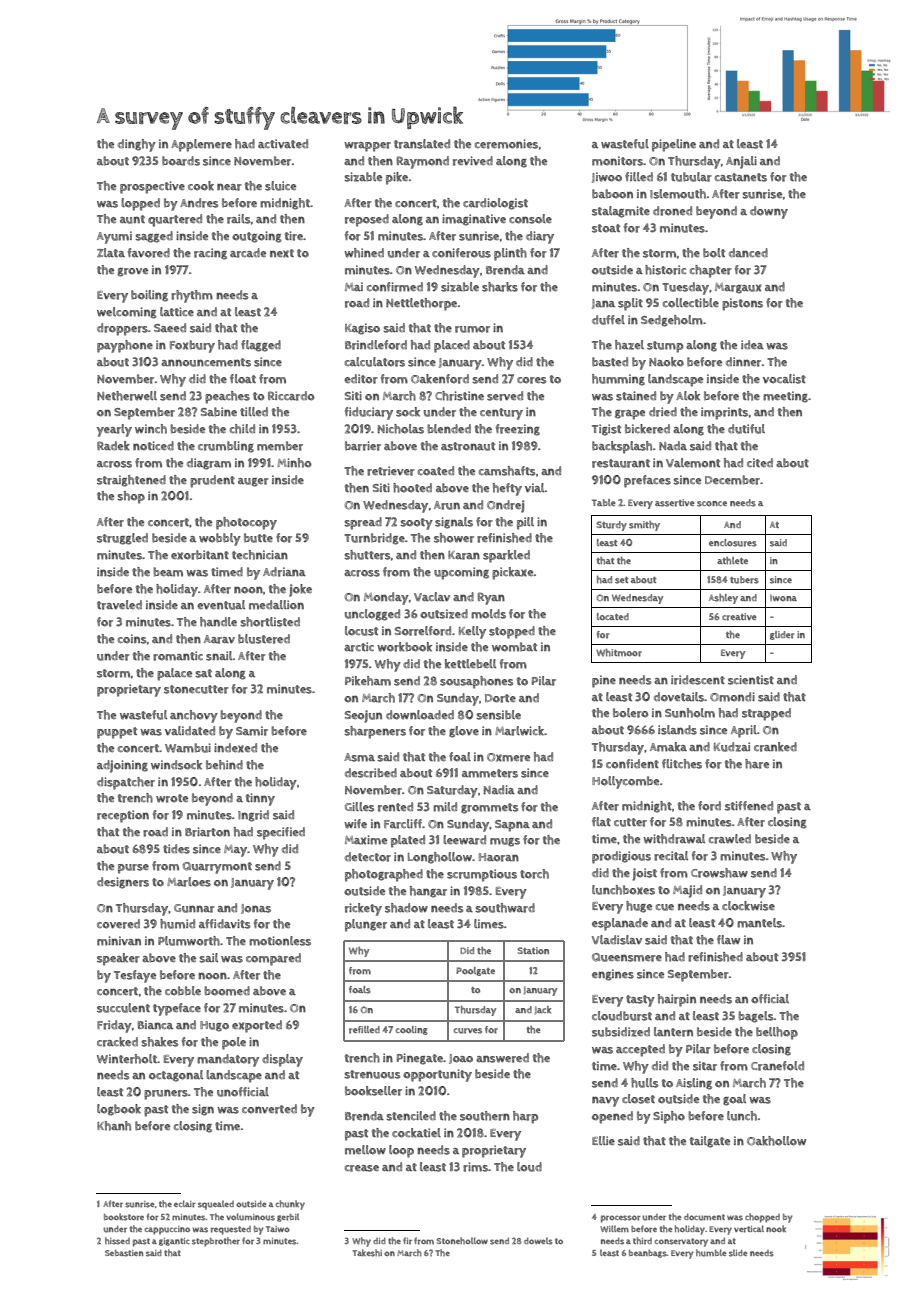 This screenshot has width=908, height=1316. I want to click on torch, so click(534, 874).
